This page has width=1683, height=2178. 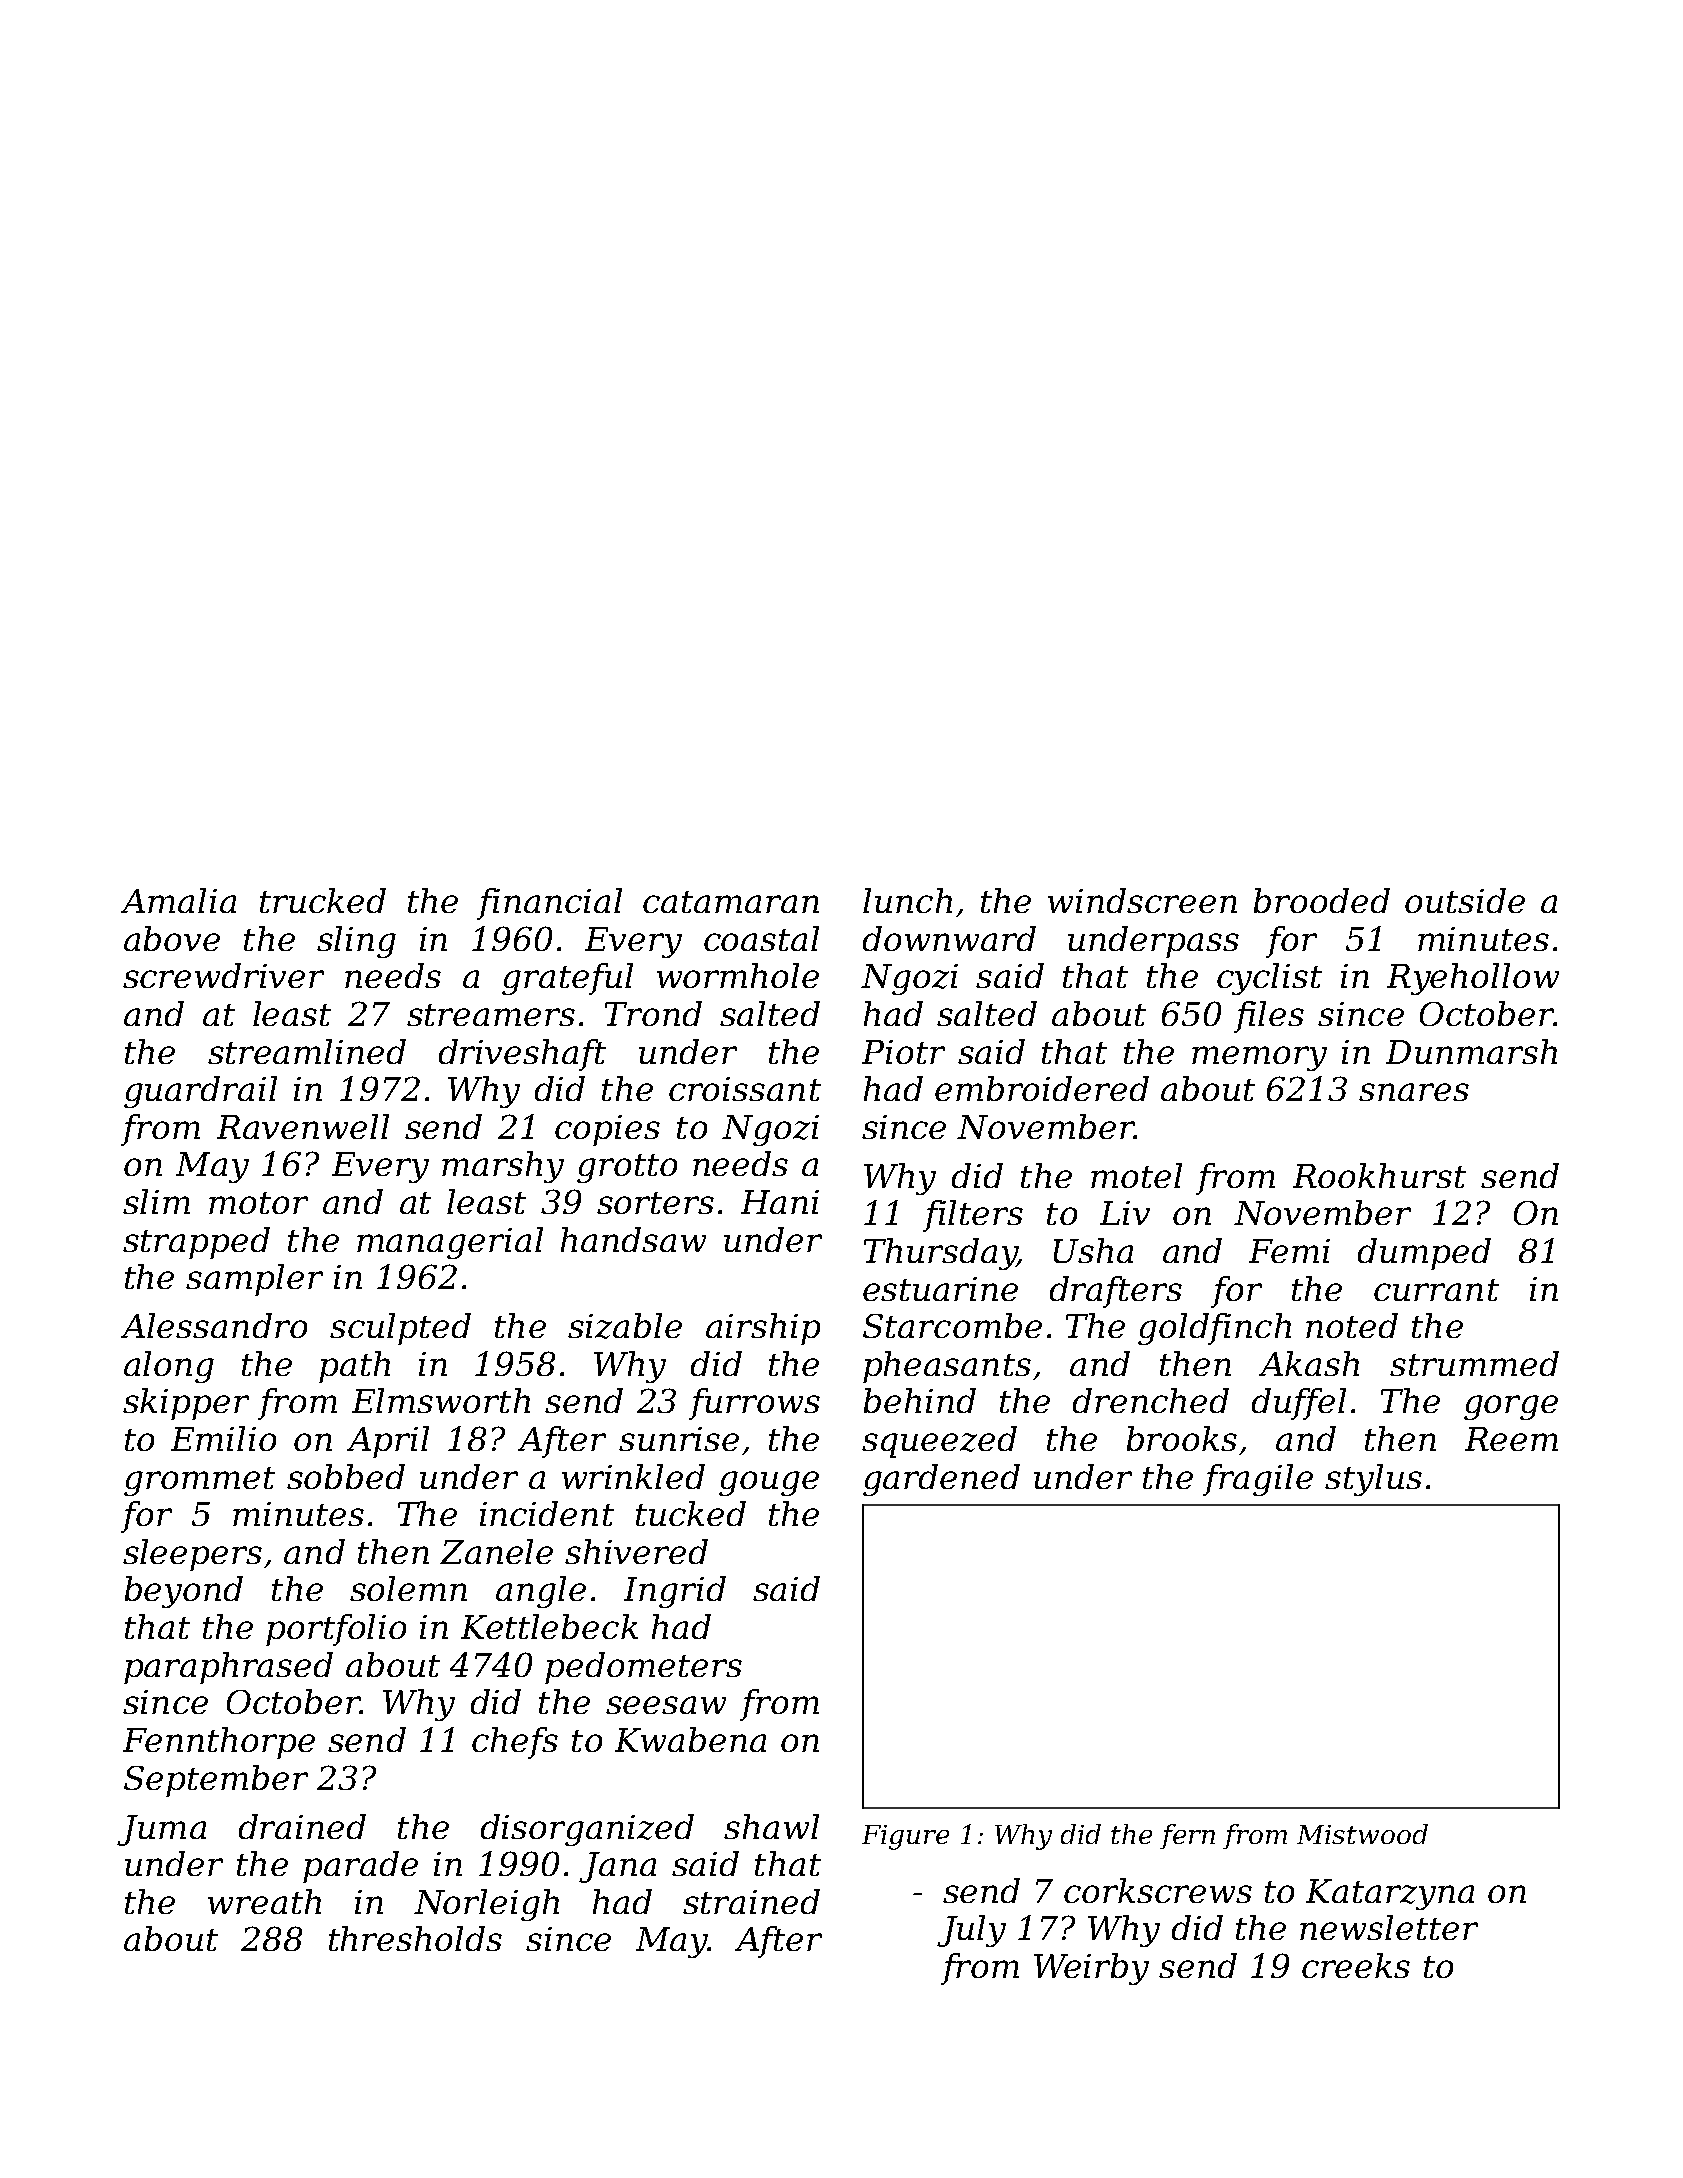 I want to click on thresholds, so click(x=415, y=1938).
